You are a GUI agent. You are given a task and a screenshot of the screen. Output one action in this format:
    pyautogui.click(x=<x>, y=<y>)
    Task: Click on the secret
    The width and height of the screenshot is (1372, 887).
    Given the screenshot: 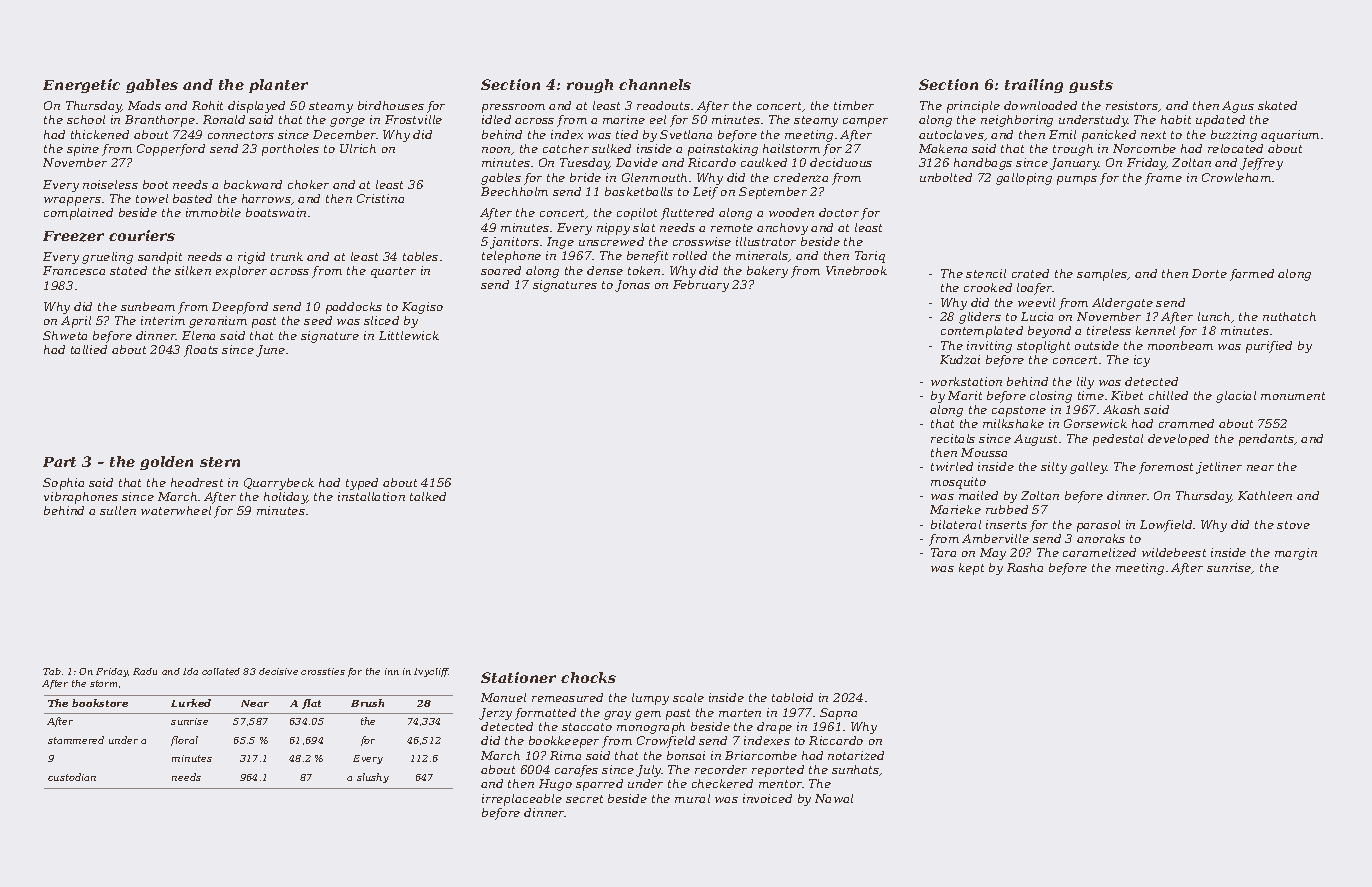 What is the action you would take?
    pyautogui.click(x=584, y=799)
